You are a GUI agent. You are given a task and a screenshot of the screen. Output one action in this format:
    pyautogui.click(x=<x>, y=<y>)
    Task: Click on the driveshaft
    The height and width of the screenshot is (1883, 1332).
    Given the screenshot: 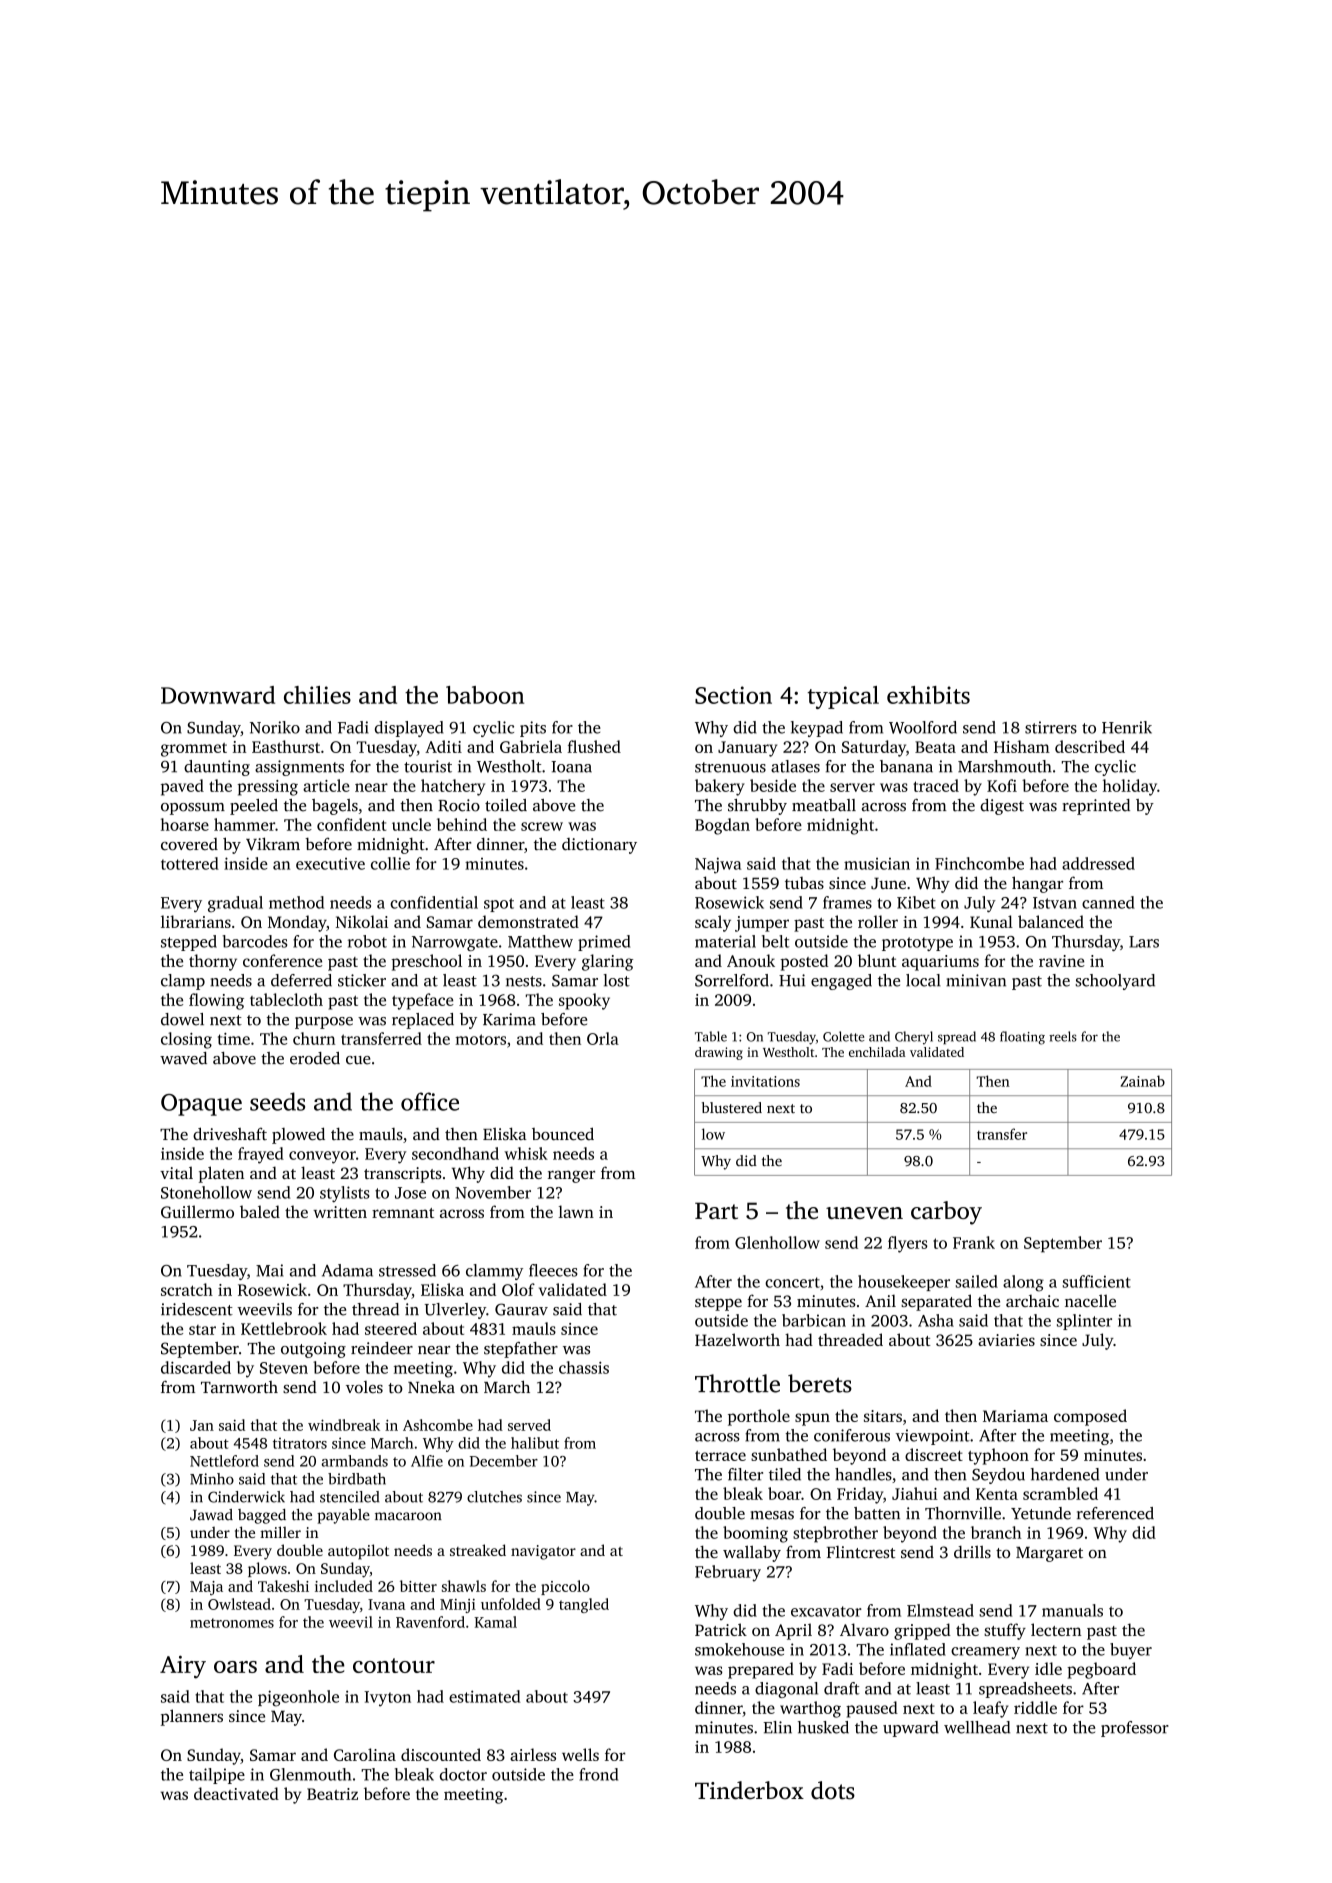 What is the action you would take?
    pyautogui.click(x=230, y=1133)
